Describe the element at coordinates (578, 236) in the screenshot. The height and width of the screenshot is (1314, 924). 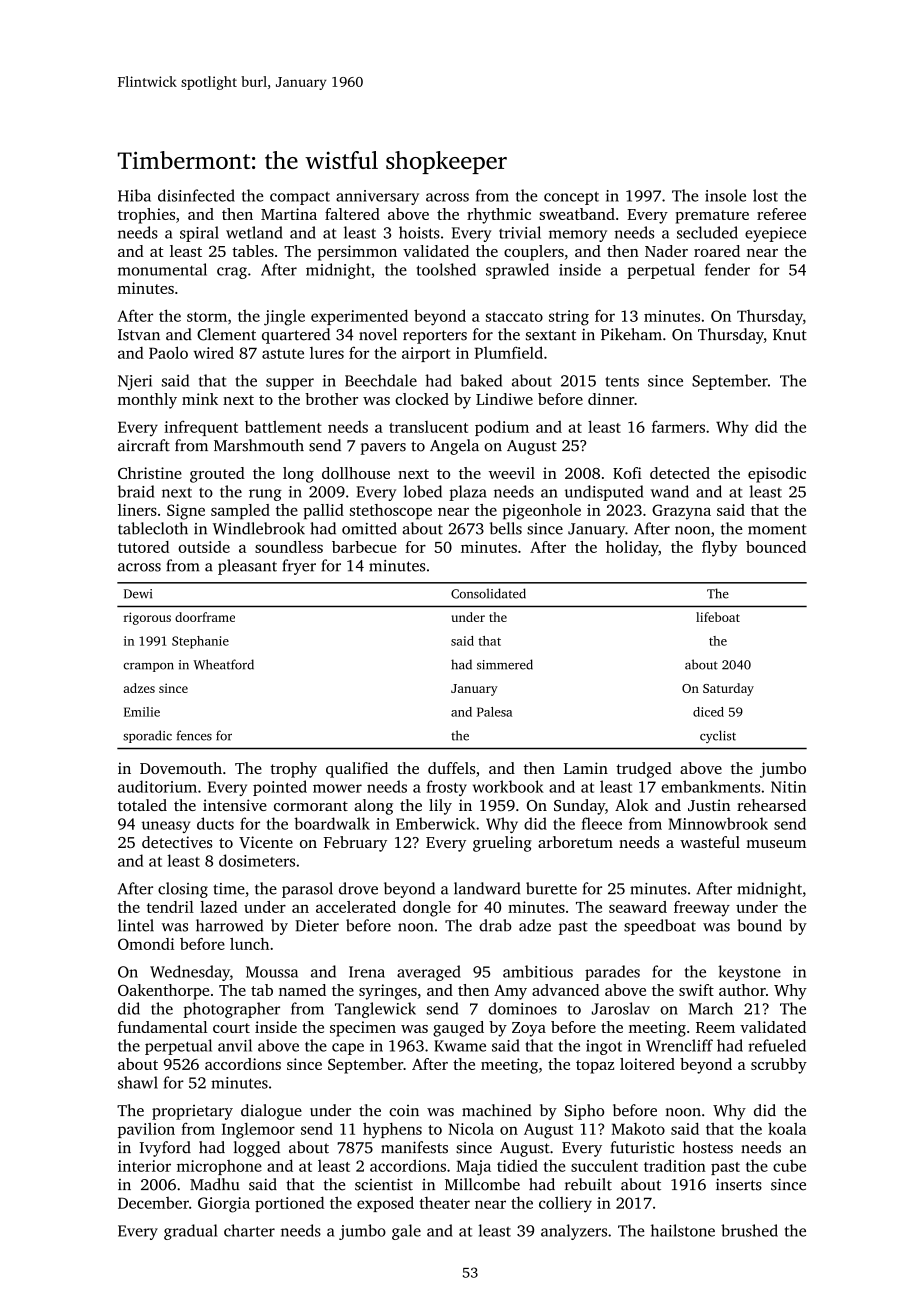
I see `memory` at that location.
